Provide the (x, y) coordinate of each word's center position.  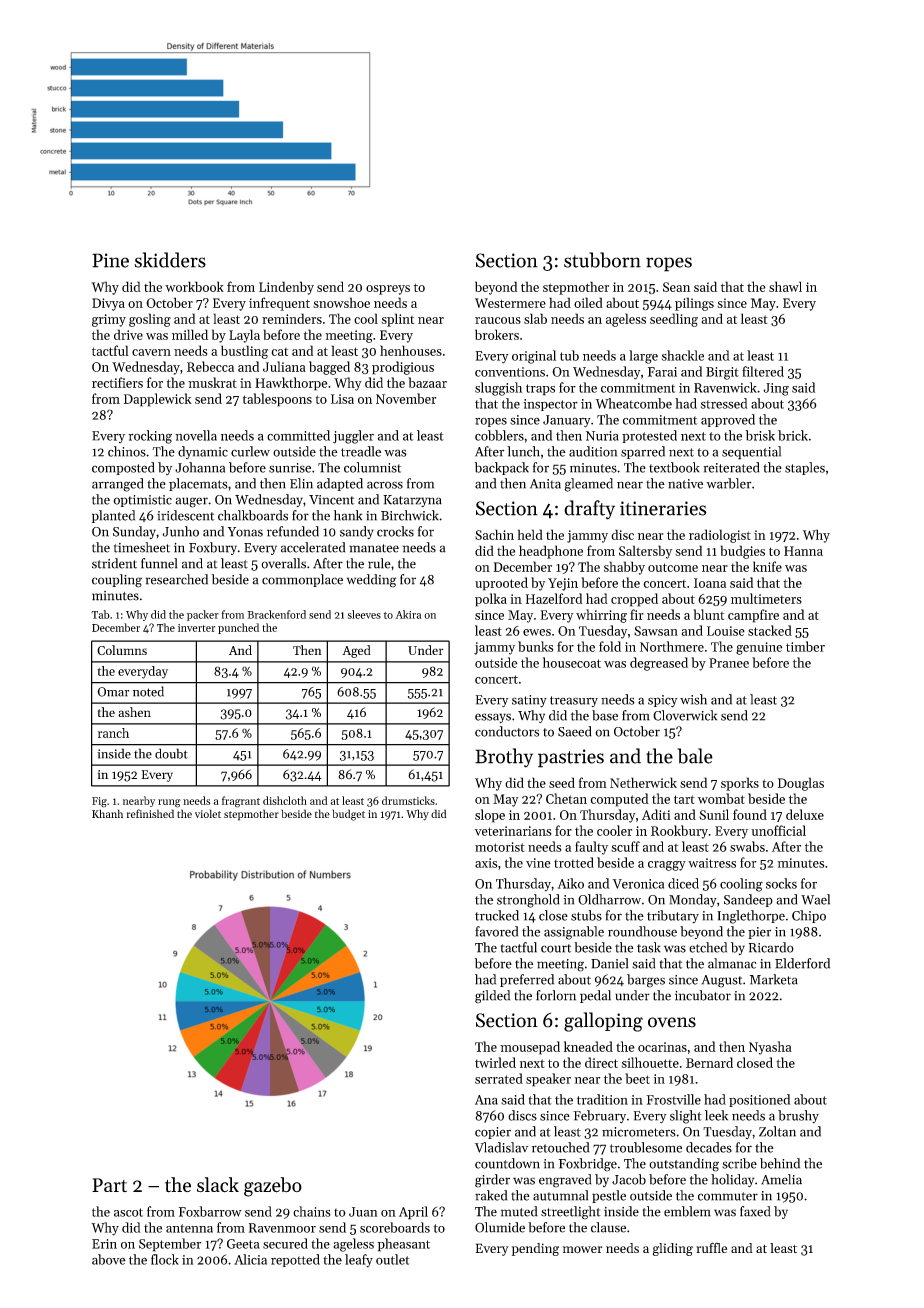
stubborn (602, 260)
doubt (171, 753)
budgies (743, 552)
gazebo (273, 1187)
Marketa (774, 979)
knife (767, 566)
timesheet (142, 547)
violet (208, 813)
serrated (499, 1078)
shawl (785, 286)
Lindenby (286, 288)
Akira (408, 614)
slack (218, 1185)
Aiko (571, 883)
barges (646, 981)
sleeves (364, 614)
